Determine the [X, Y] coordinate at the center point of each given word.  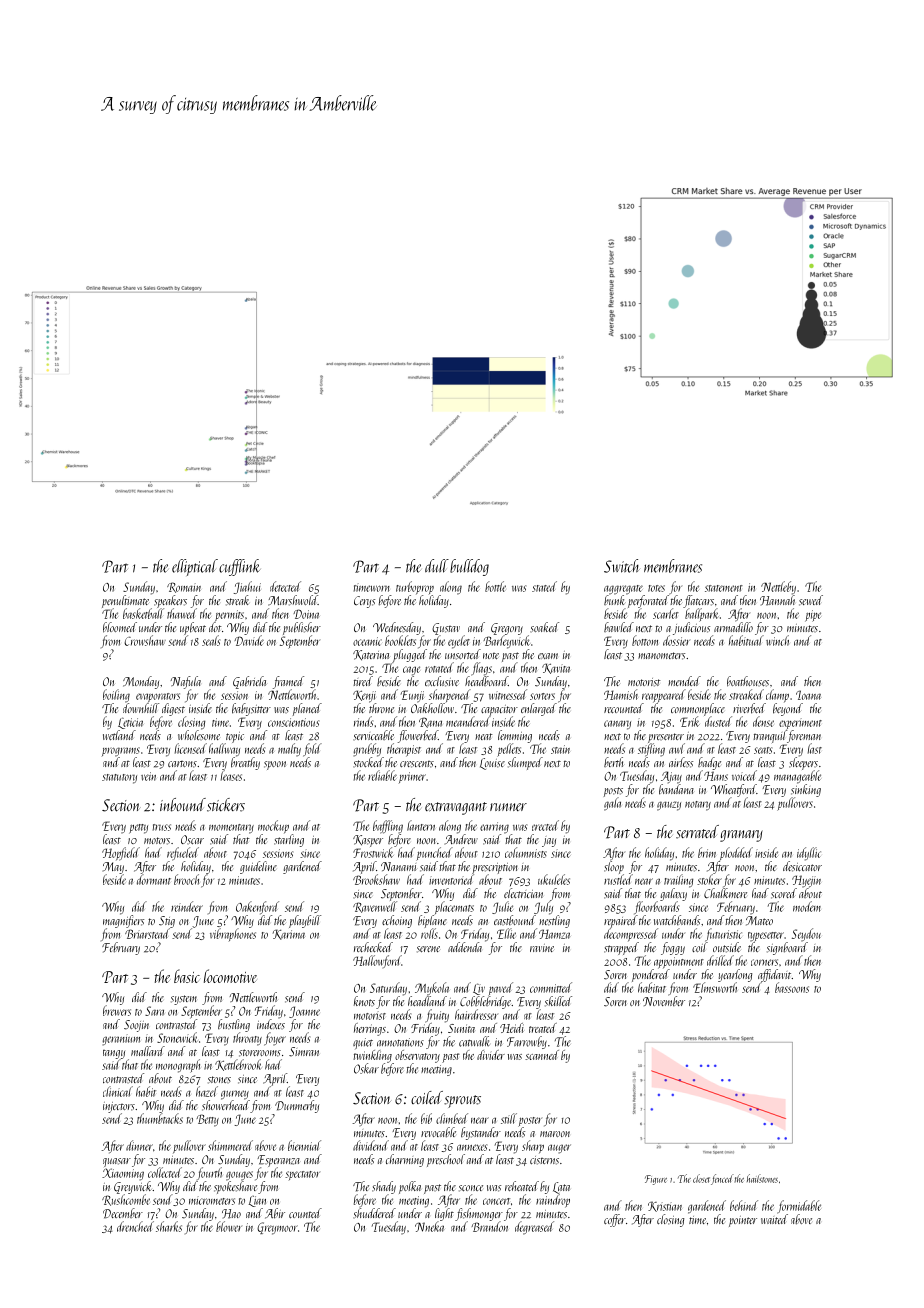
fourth [209, 1173]
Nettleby [778, 588]
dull [437, 566]
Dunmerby [297, 1106]
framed [288, 682]
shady [384, 1187]
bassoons [792, 987]
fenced [722, 1179]
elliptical [195, 567]
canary [617, 725]
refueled [183, 854]
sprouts [462, 1101]
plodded [736, 853]
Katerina [371, 655]
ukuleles [554, 879]
